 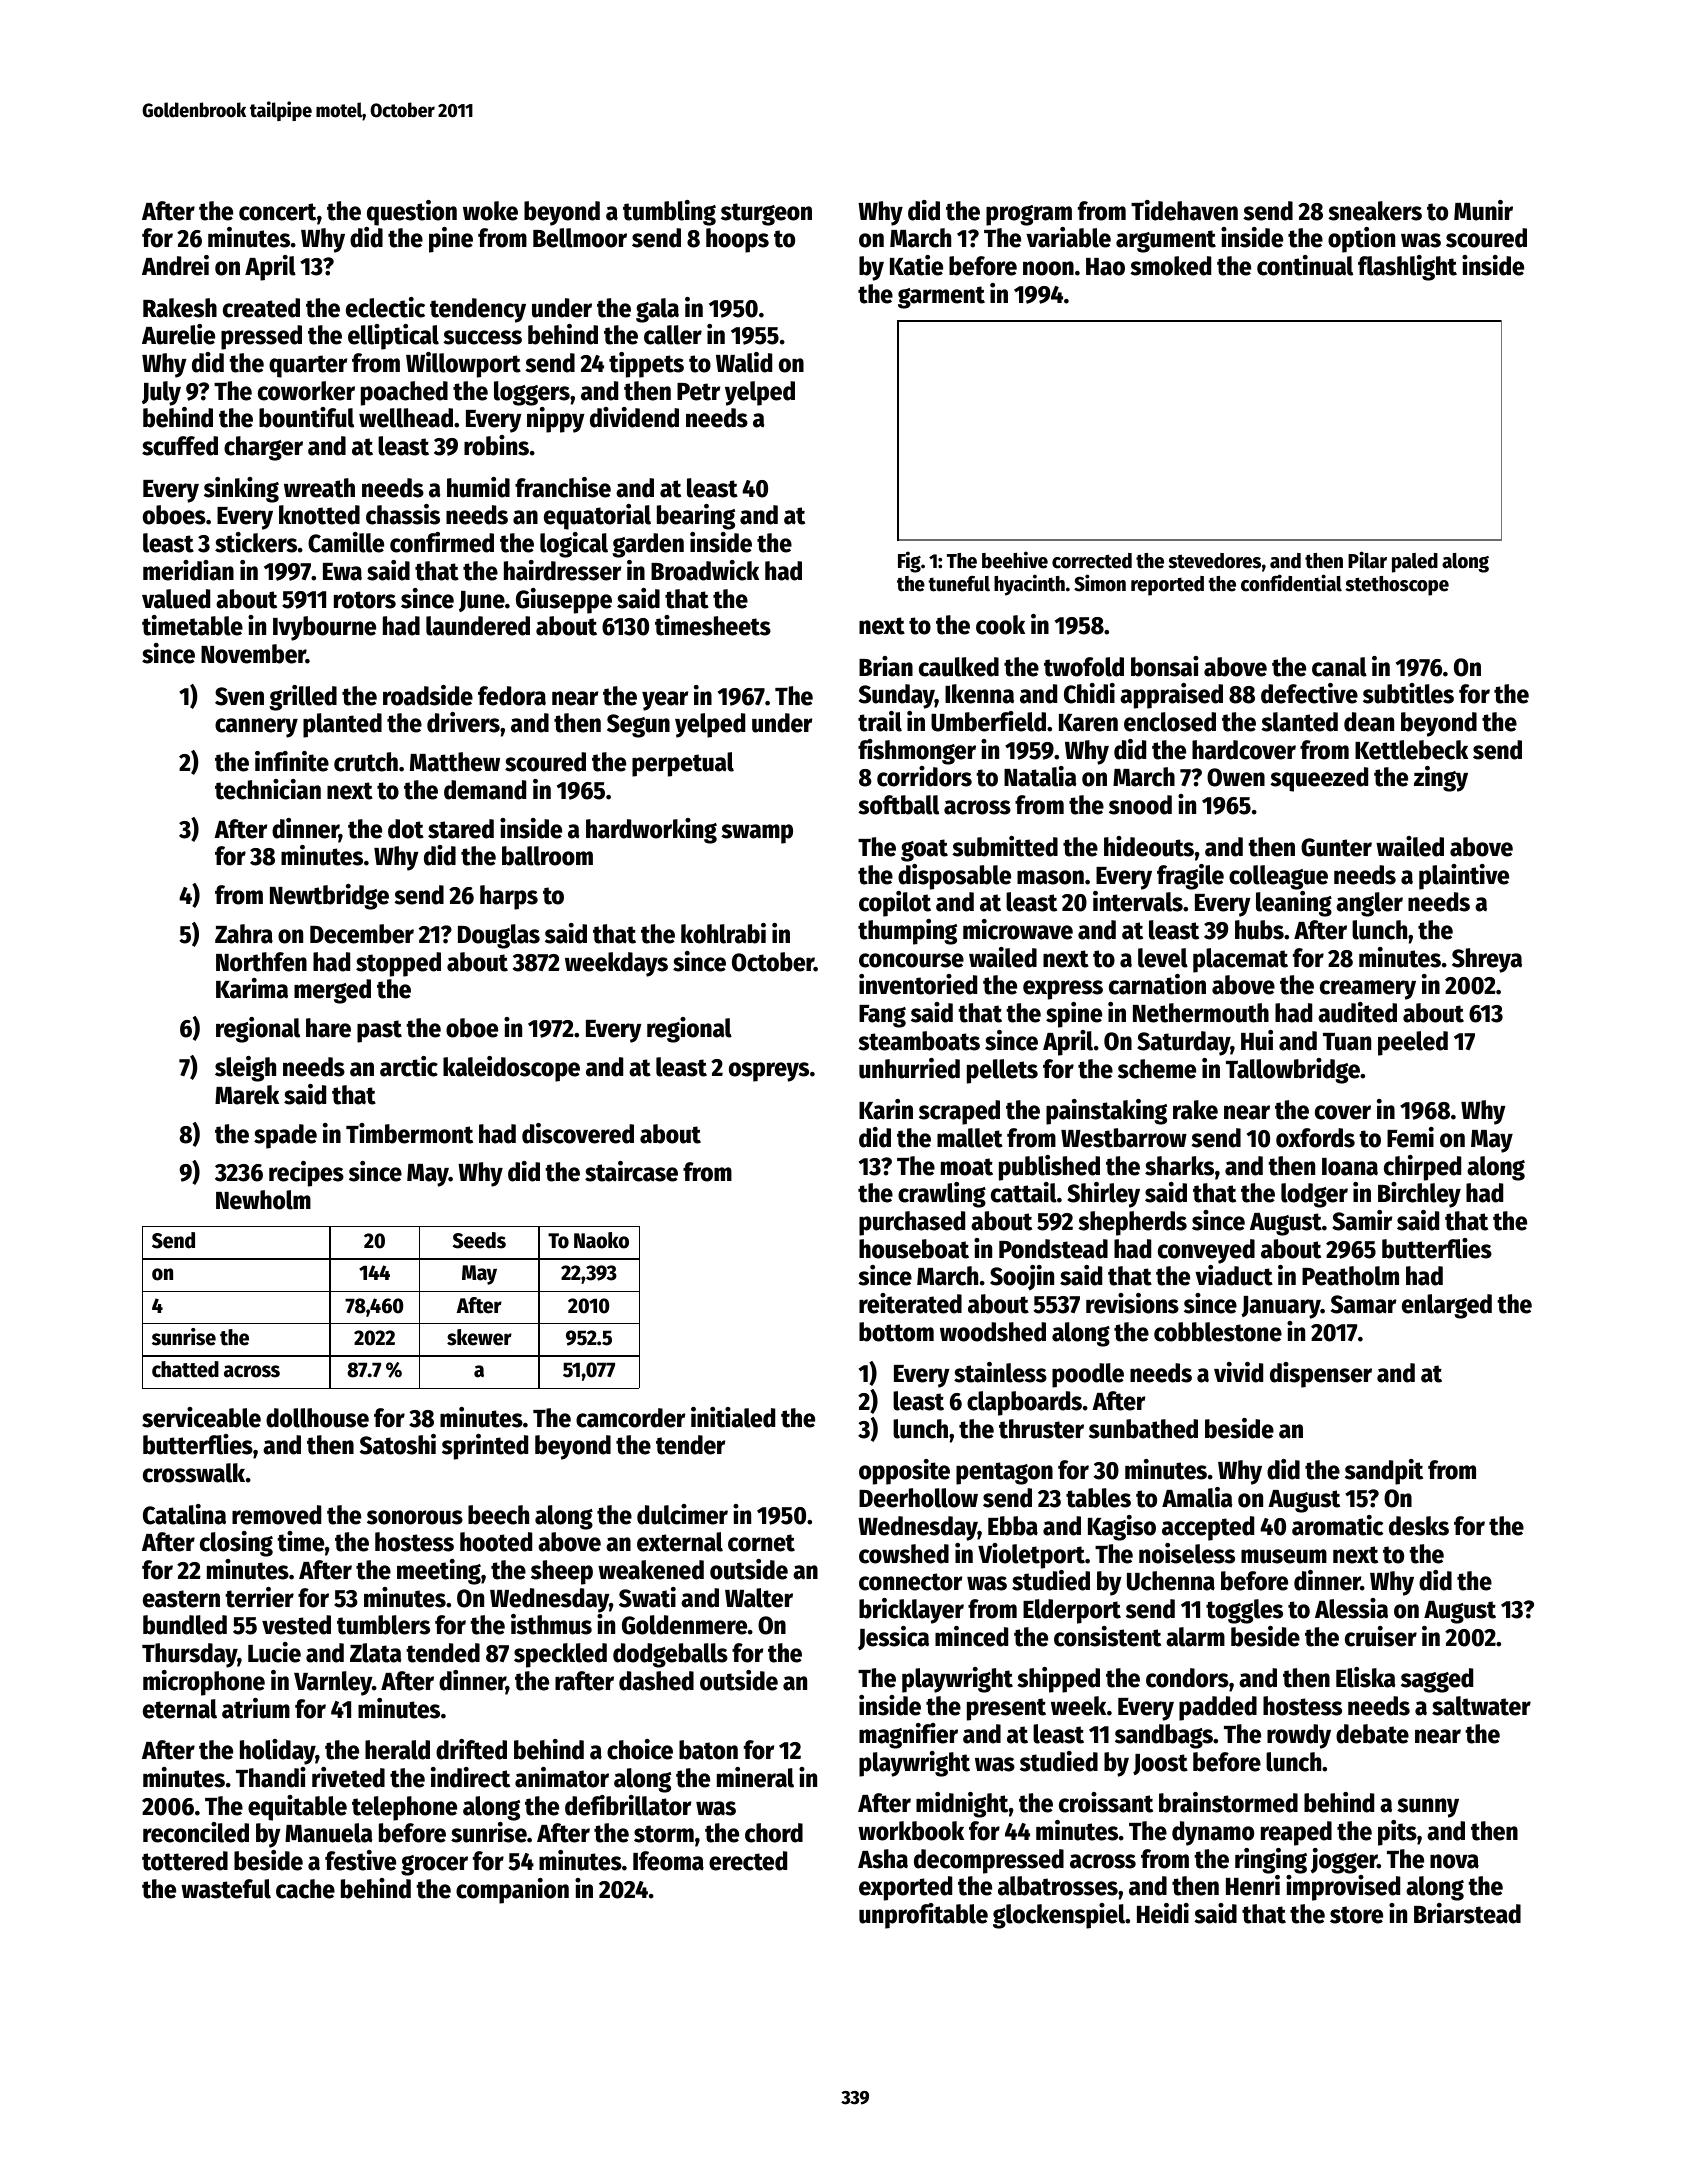 What do you see at coordinates (959, 667) in the screenshot?
I see `caulked` at bounding box center [959, 667].
